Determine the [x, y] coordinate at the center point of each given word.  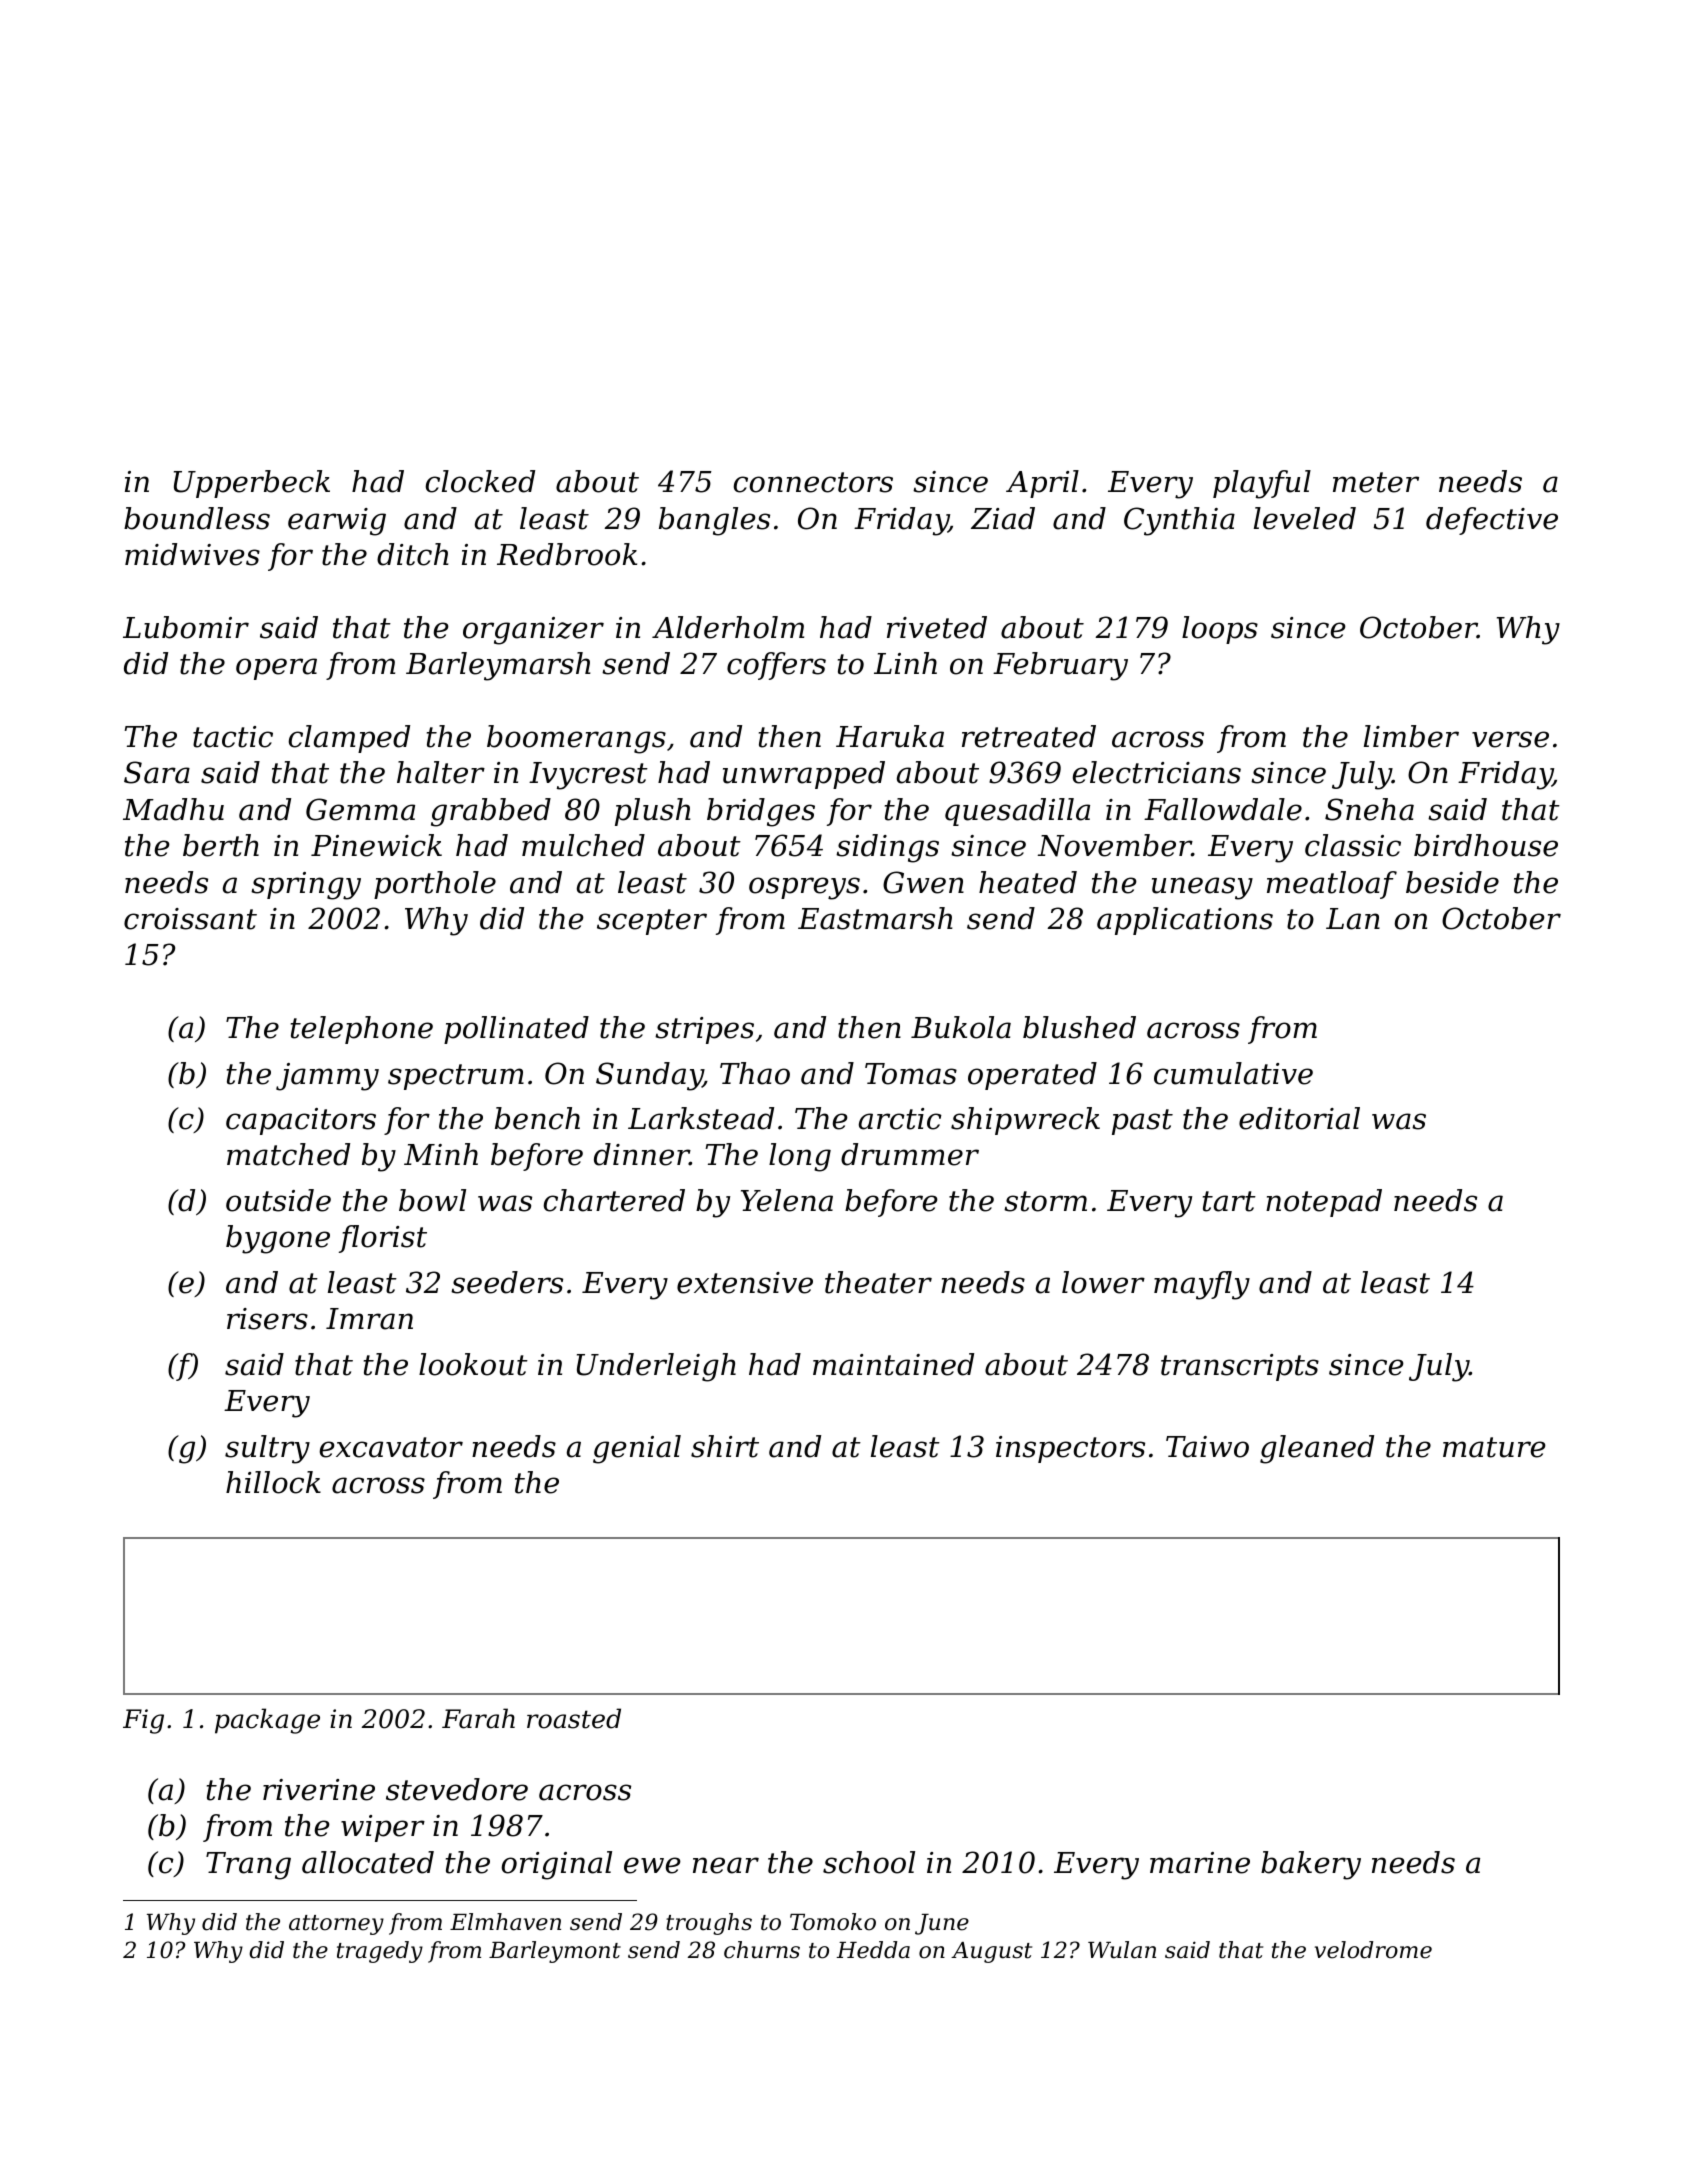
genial [637, 1449]
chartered [614, 1200]
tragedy [380, 1952]
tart [1229, 1201]
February [1060, 666]
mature [1494, 1447]
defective [1492, 521]
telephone [362, 1030]
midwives [192, 554]
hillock [273, 1482]
